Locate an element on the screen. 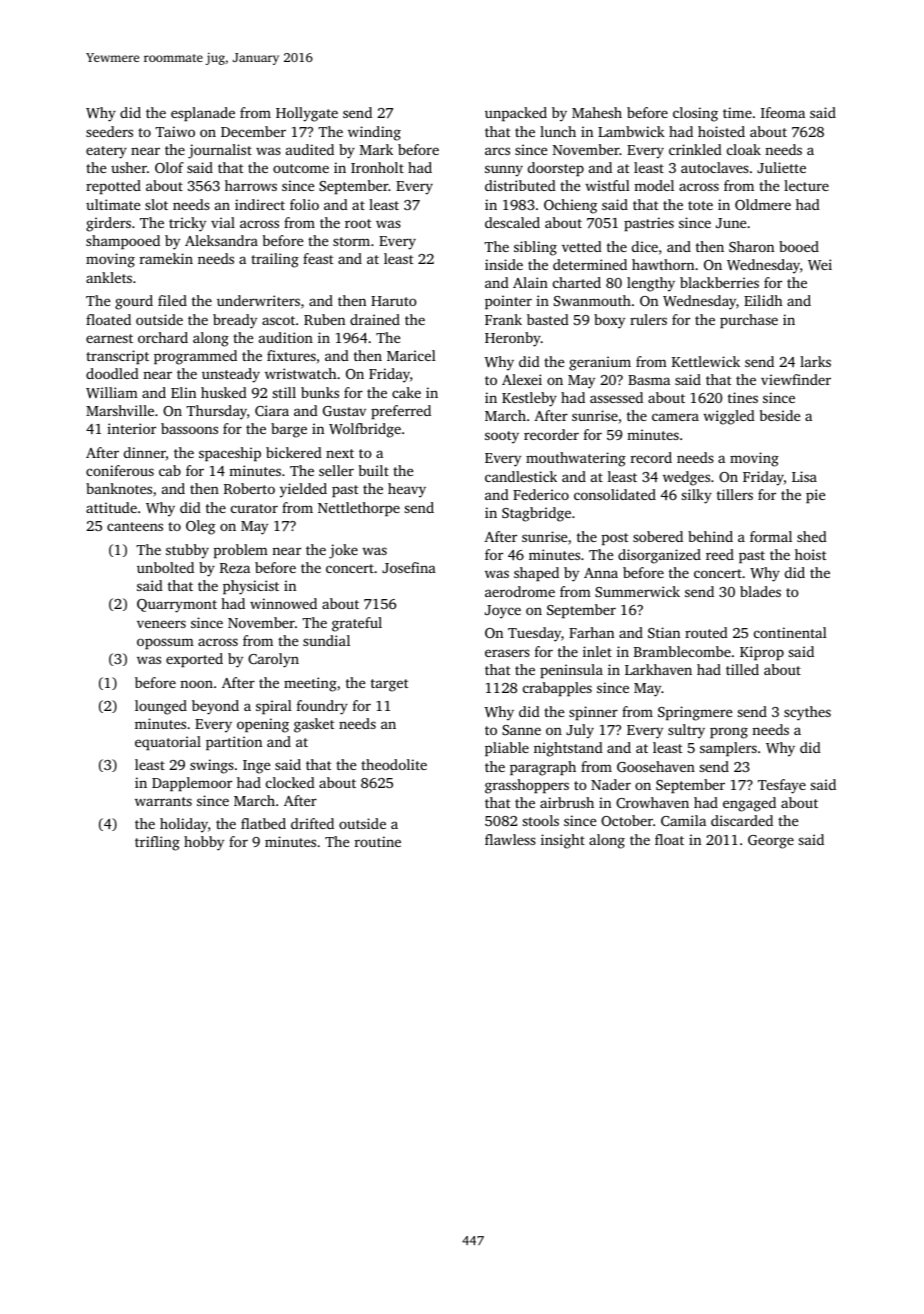 The image size is (924, 1314). tines is located at coordinates (743, 397).
